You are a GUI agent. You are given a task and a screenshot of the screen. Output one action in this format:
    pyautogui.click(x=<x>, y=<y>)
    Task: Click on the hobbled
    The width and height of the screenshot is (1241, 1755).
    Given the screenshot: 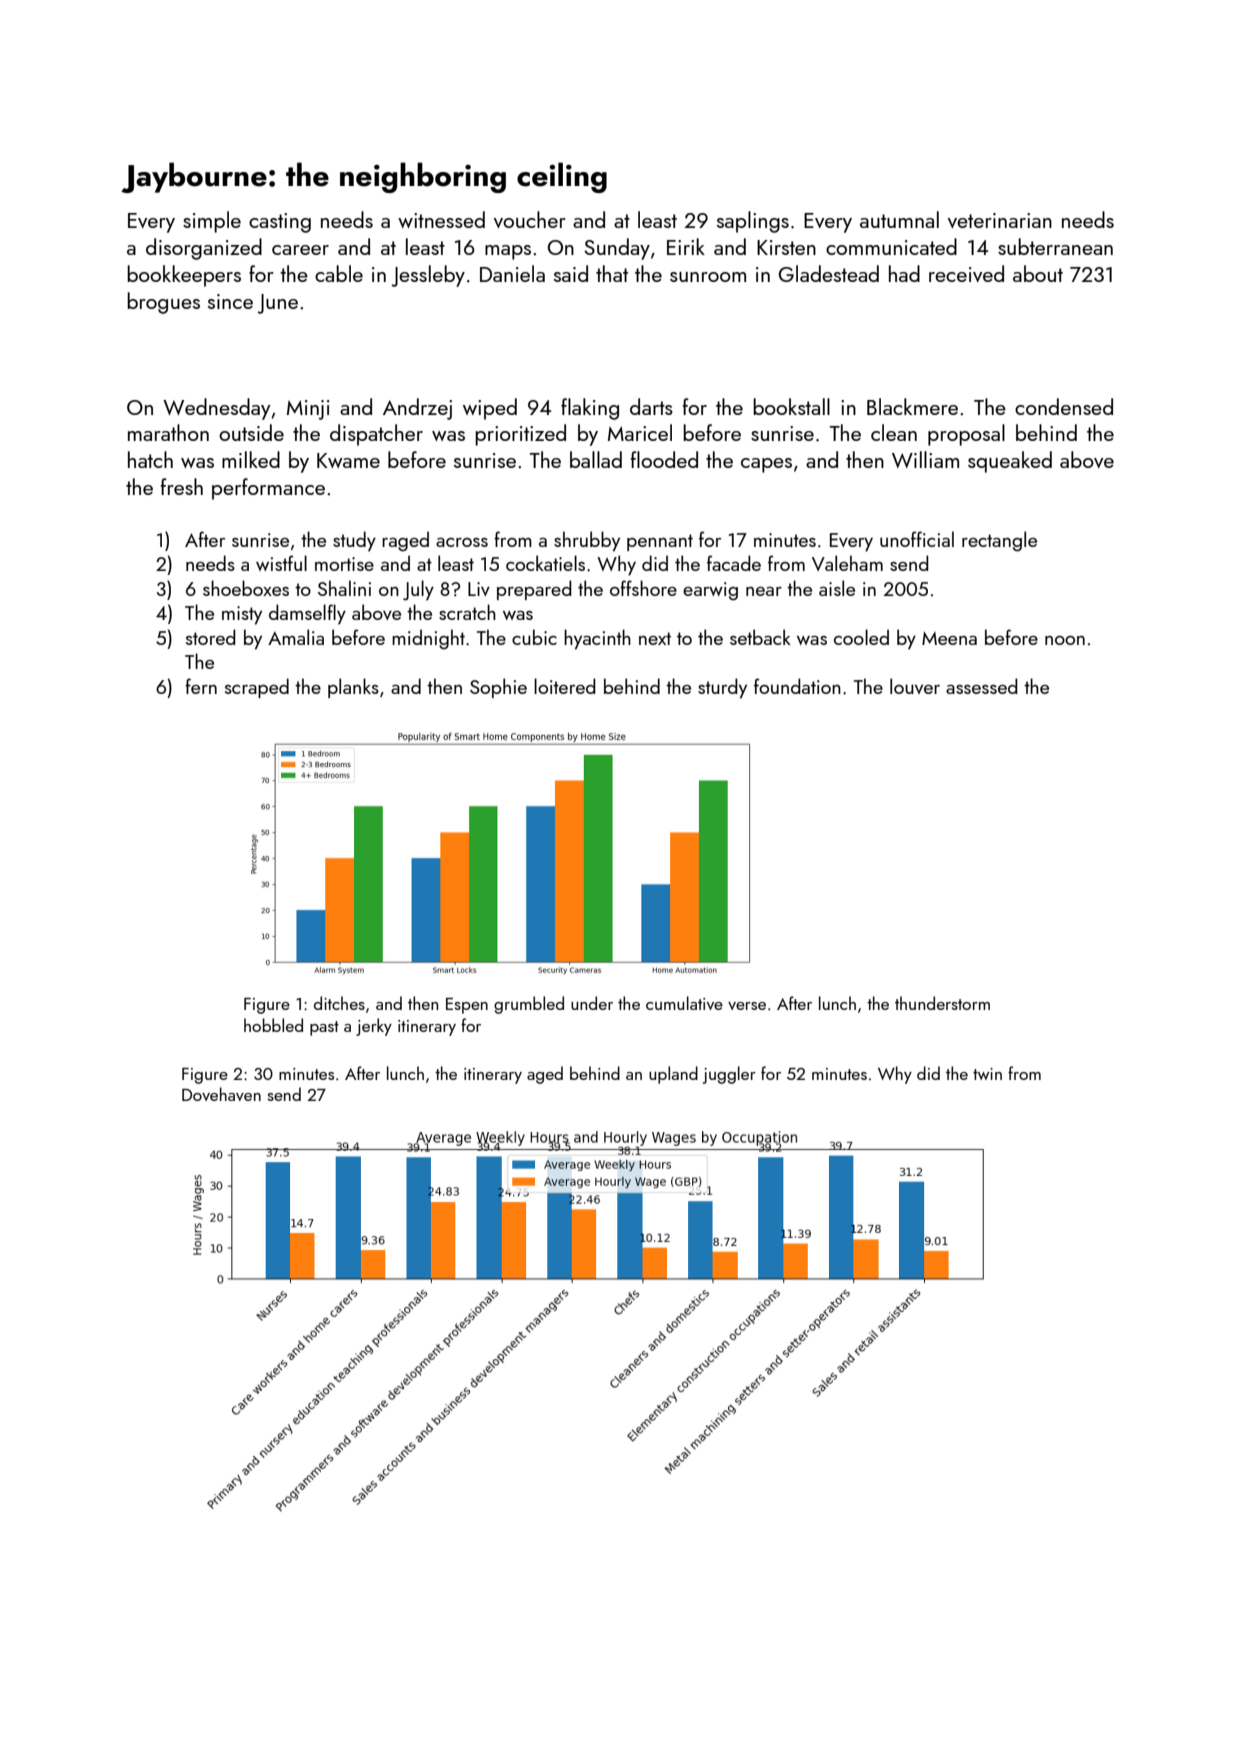 What is the action you would take?
    pyautogui.click(x=273, y=1025)
